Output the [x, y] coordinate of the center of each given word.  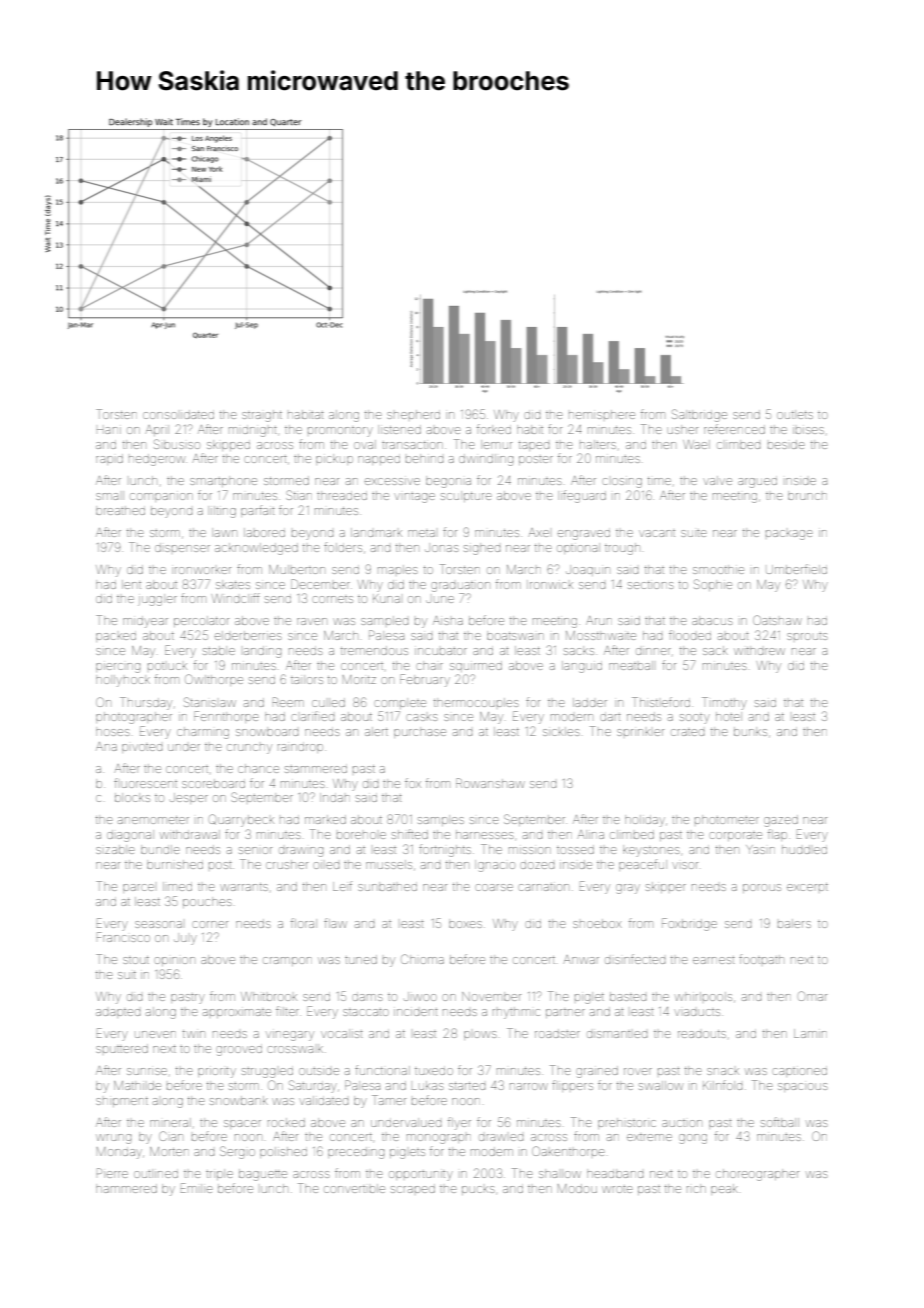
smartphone [223, 481]
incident [416, 1012]
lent [131, 584]
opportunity [421, 1176]
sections [651, 585]
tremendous [374, 650]
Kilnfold [722, 1085]
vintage [414, 498]
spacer [242, 1124]
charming [203, 733]
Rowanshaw [490, 783]
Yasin [760, 849]
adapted [118, 1013]
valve [717, 480]
